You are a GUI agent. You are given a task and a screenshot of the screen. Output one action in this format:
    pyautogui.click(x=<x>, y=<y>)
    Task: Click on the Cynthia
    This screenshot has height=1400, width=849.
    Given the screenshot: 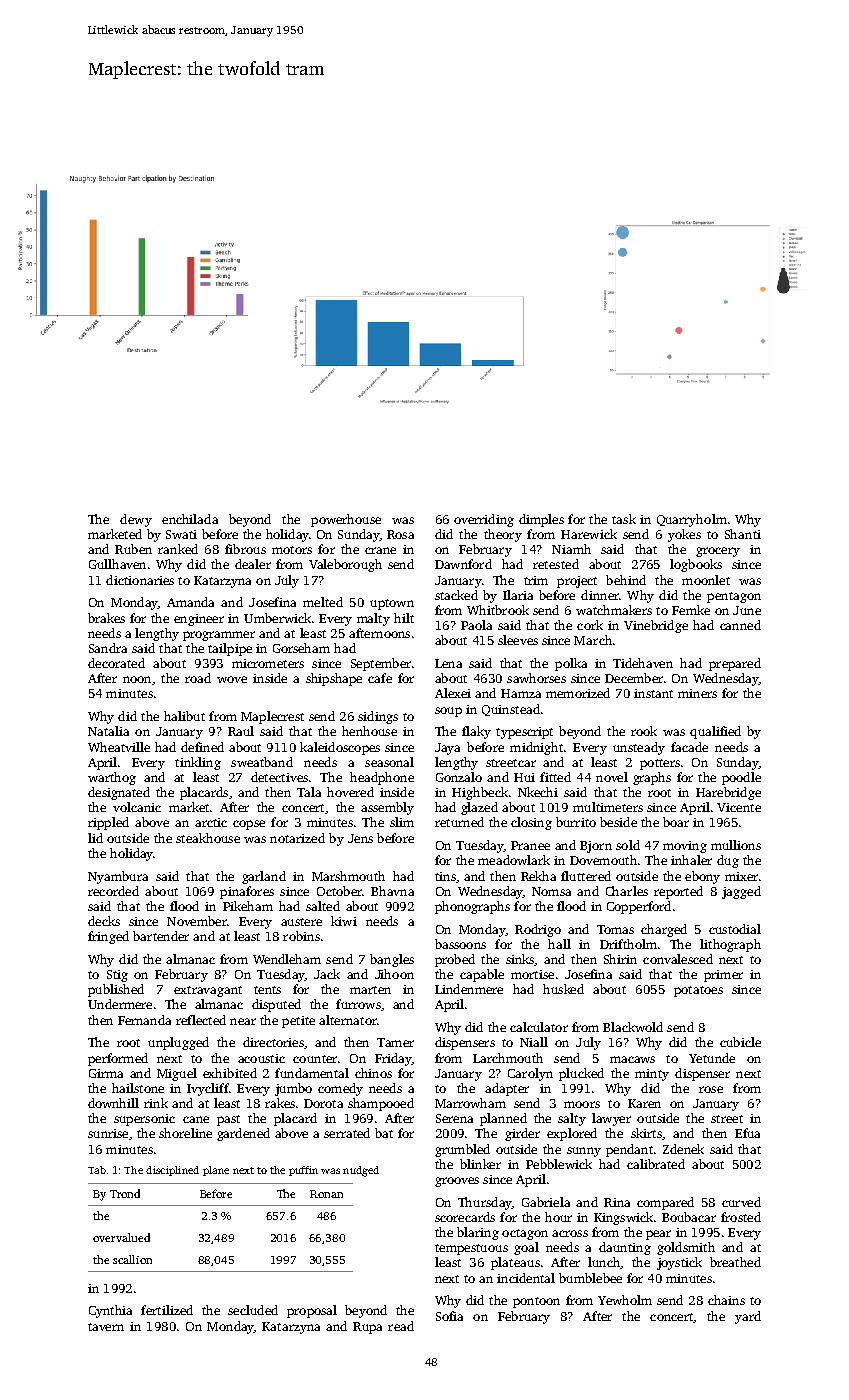 What is the action you would take?
    pyautogui.click(x=110, y=1311)
